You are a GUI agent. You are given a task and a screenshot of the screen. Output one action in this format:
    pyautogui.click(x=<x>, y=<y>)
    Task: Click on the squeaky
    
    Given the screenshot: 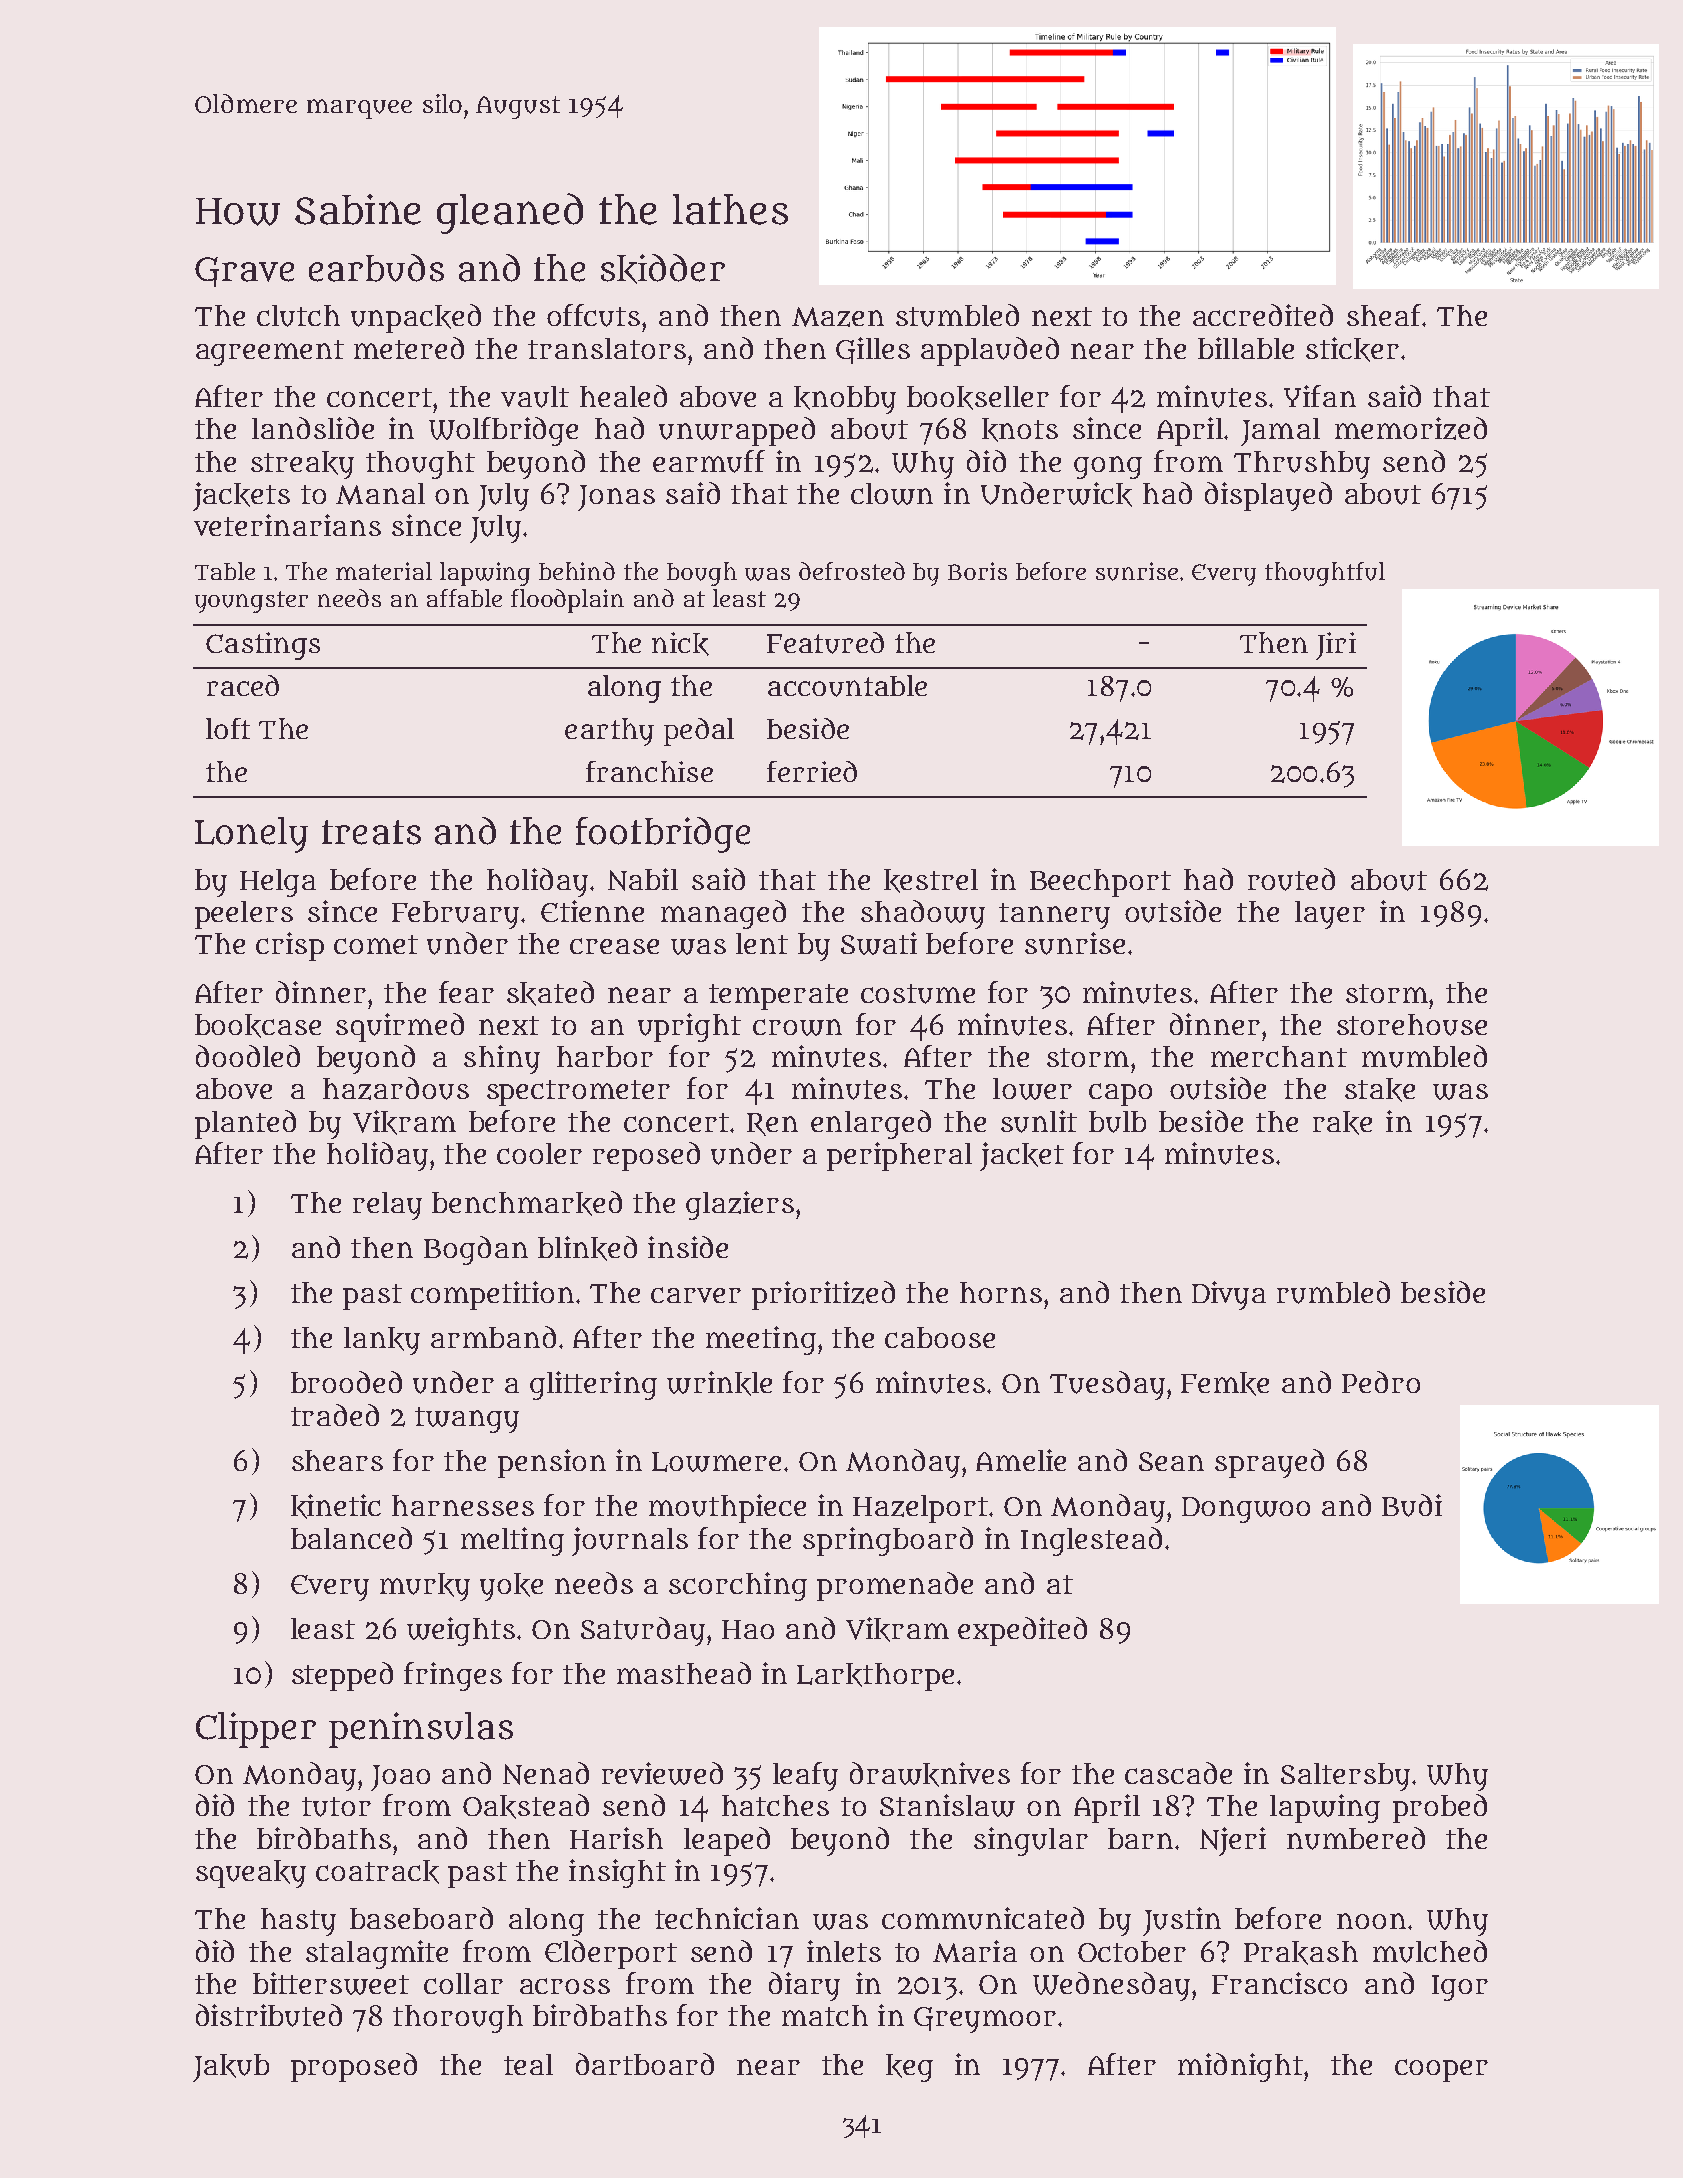 What is the action you would take?
    pyautogui.click(x=251, y=1874)
